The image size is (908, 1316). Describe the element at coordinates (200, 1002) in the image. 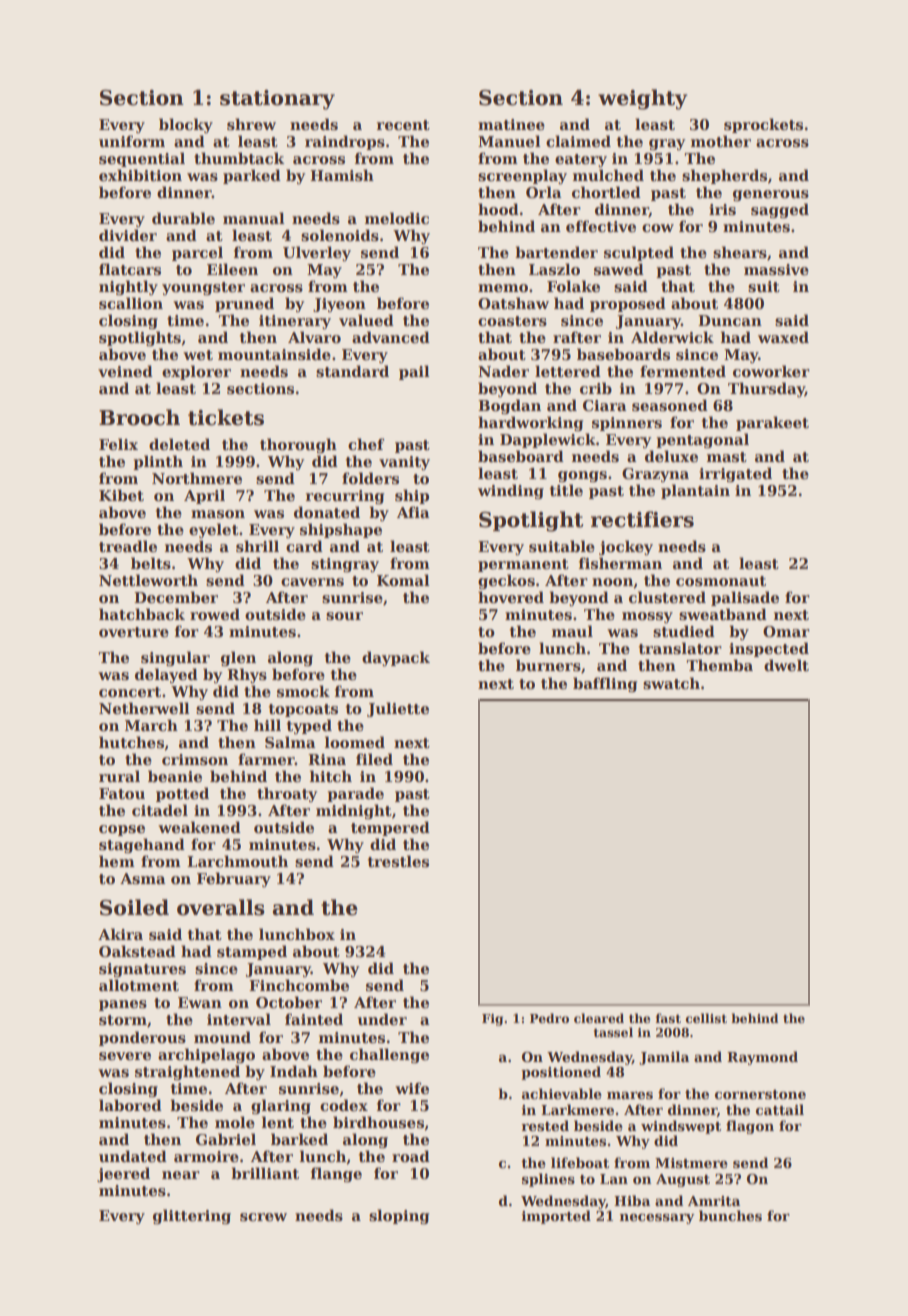

I see `Ewan` at that location.
